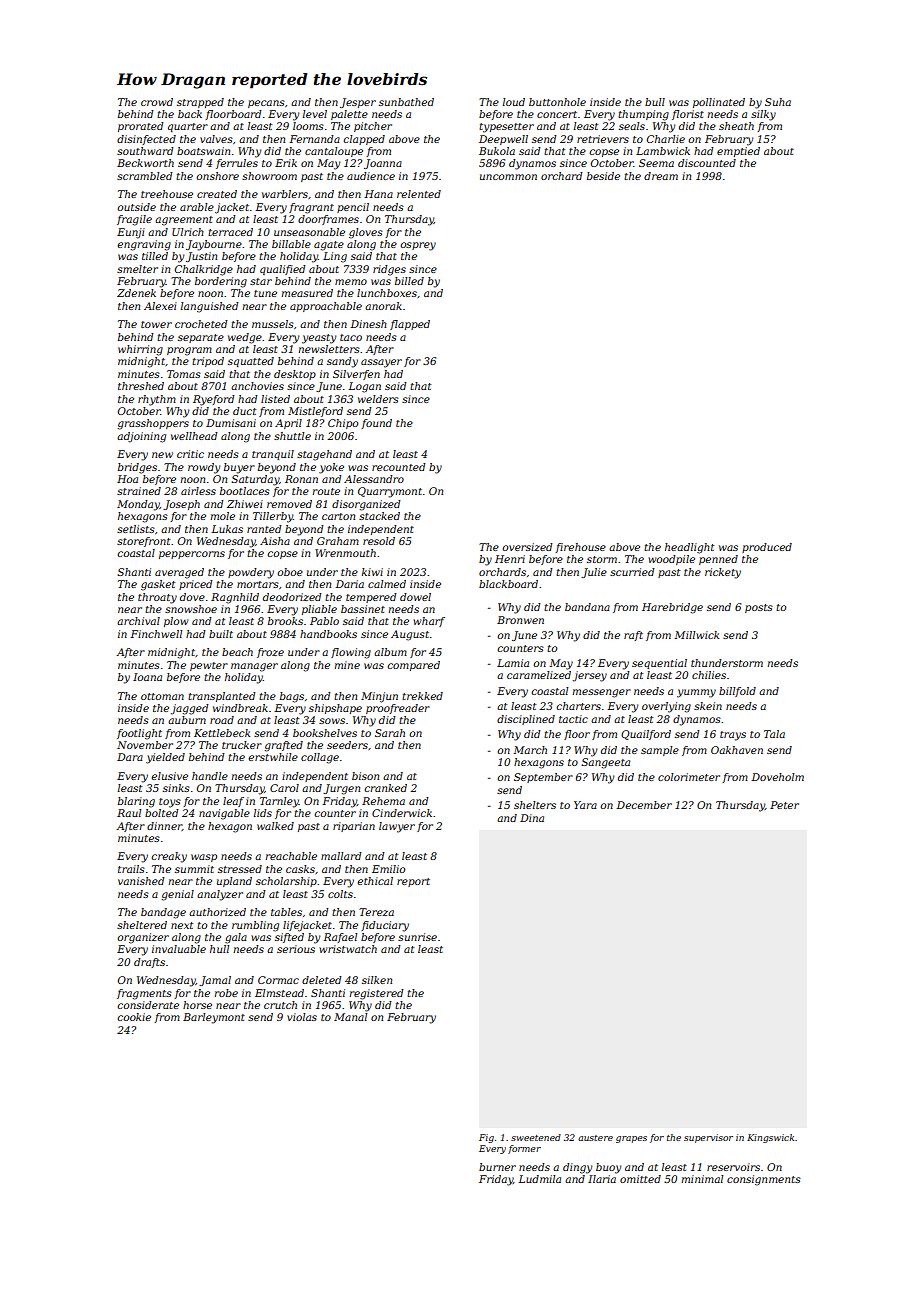  What do you see at coordinates (378, 399) in the page?
I see `welders` at bounding box center [378, 399].
